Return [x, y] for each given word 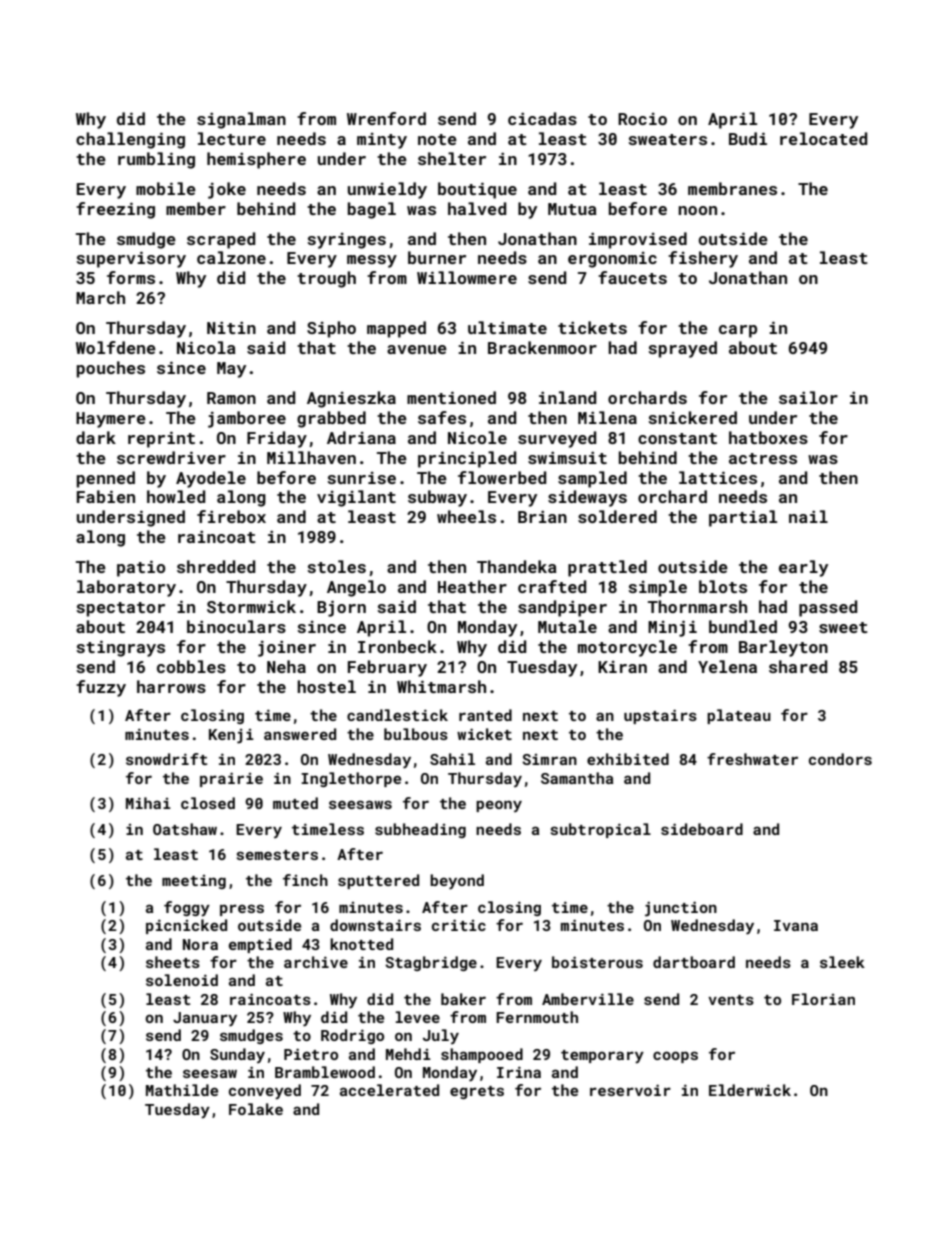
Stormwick [251, 606]
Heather [472, 586]
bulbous [416, 734]
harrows [171, 686]
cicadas [542, 118]
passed [828, 608]
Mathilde [182, 1090]
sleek [842, 962]
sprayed [682, 349]
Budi [748, 138]
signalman [241, 120]
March [100, 297]
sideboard [702, 829]
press [242, 910]
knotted [361, 944]
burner [437, 257]
